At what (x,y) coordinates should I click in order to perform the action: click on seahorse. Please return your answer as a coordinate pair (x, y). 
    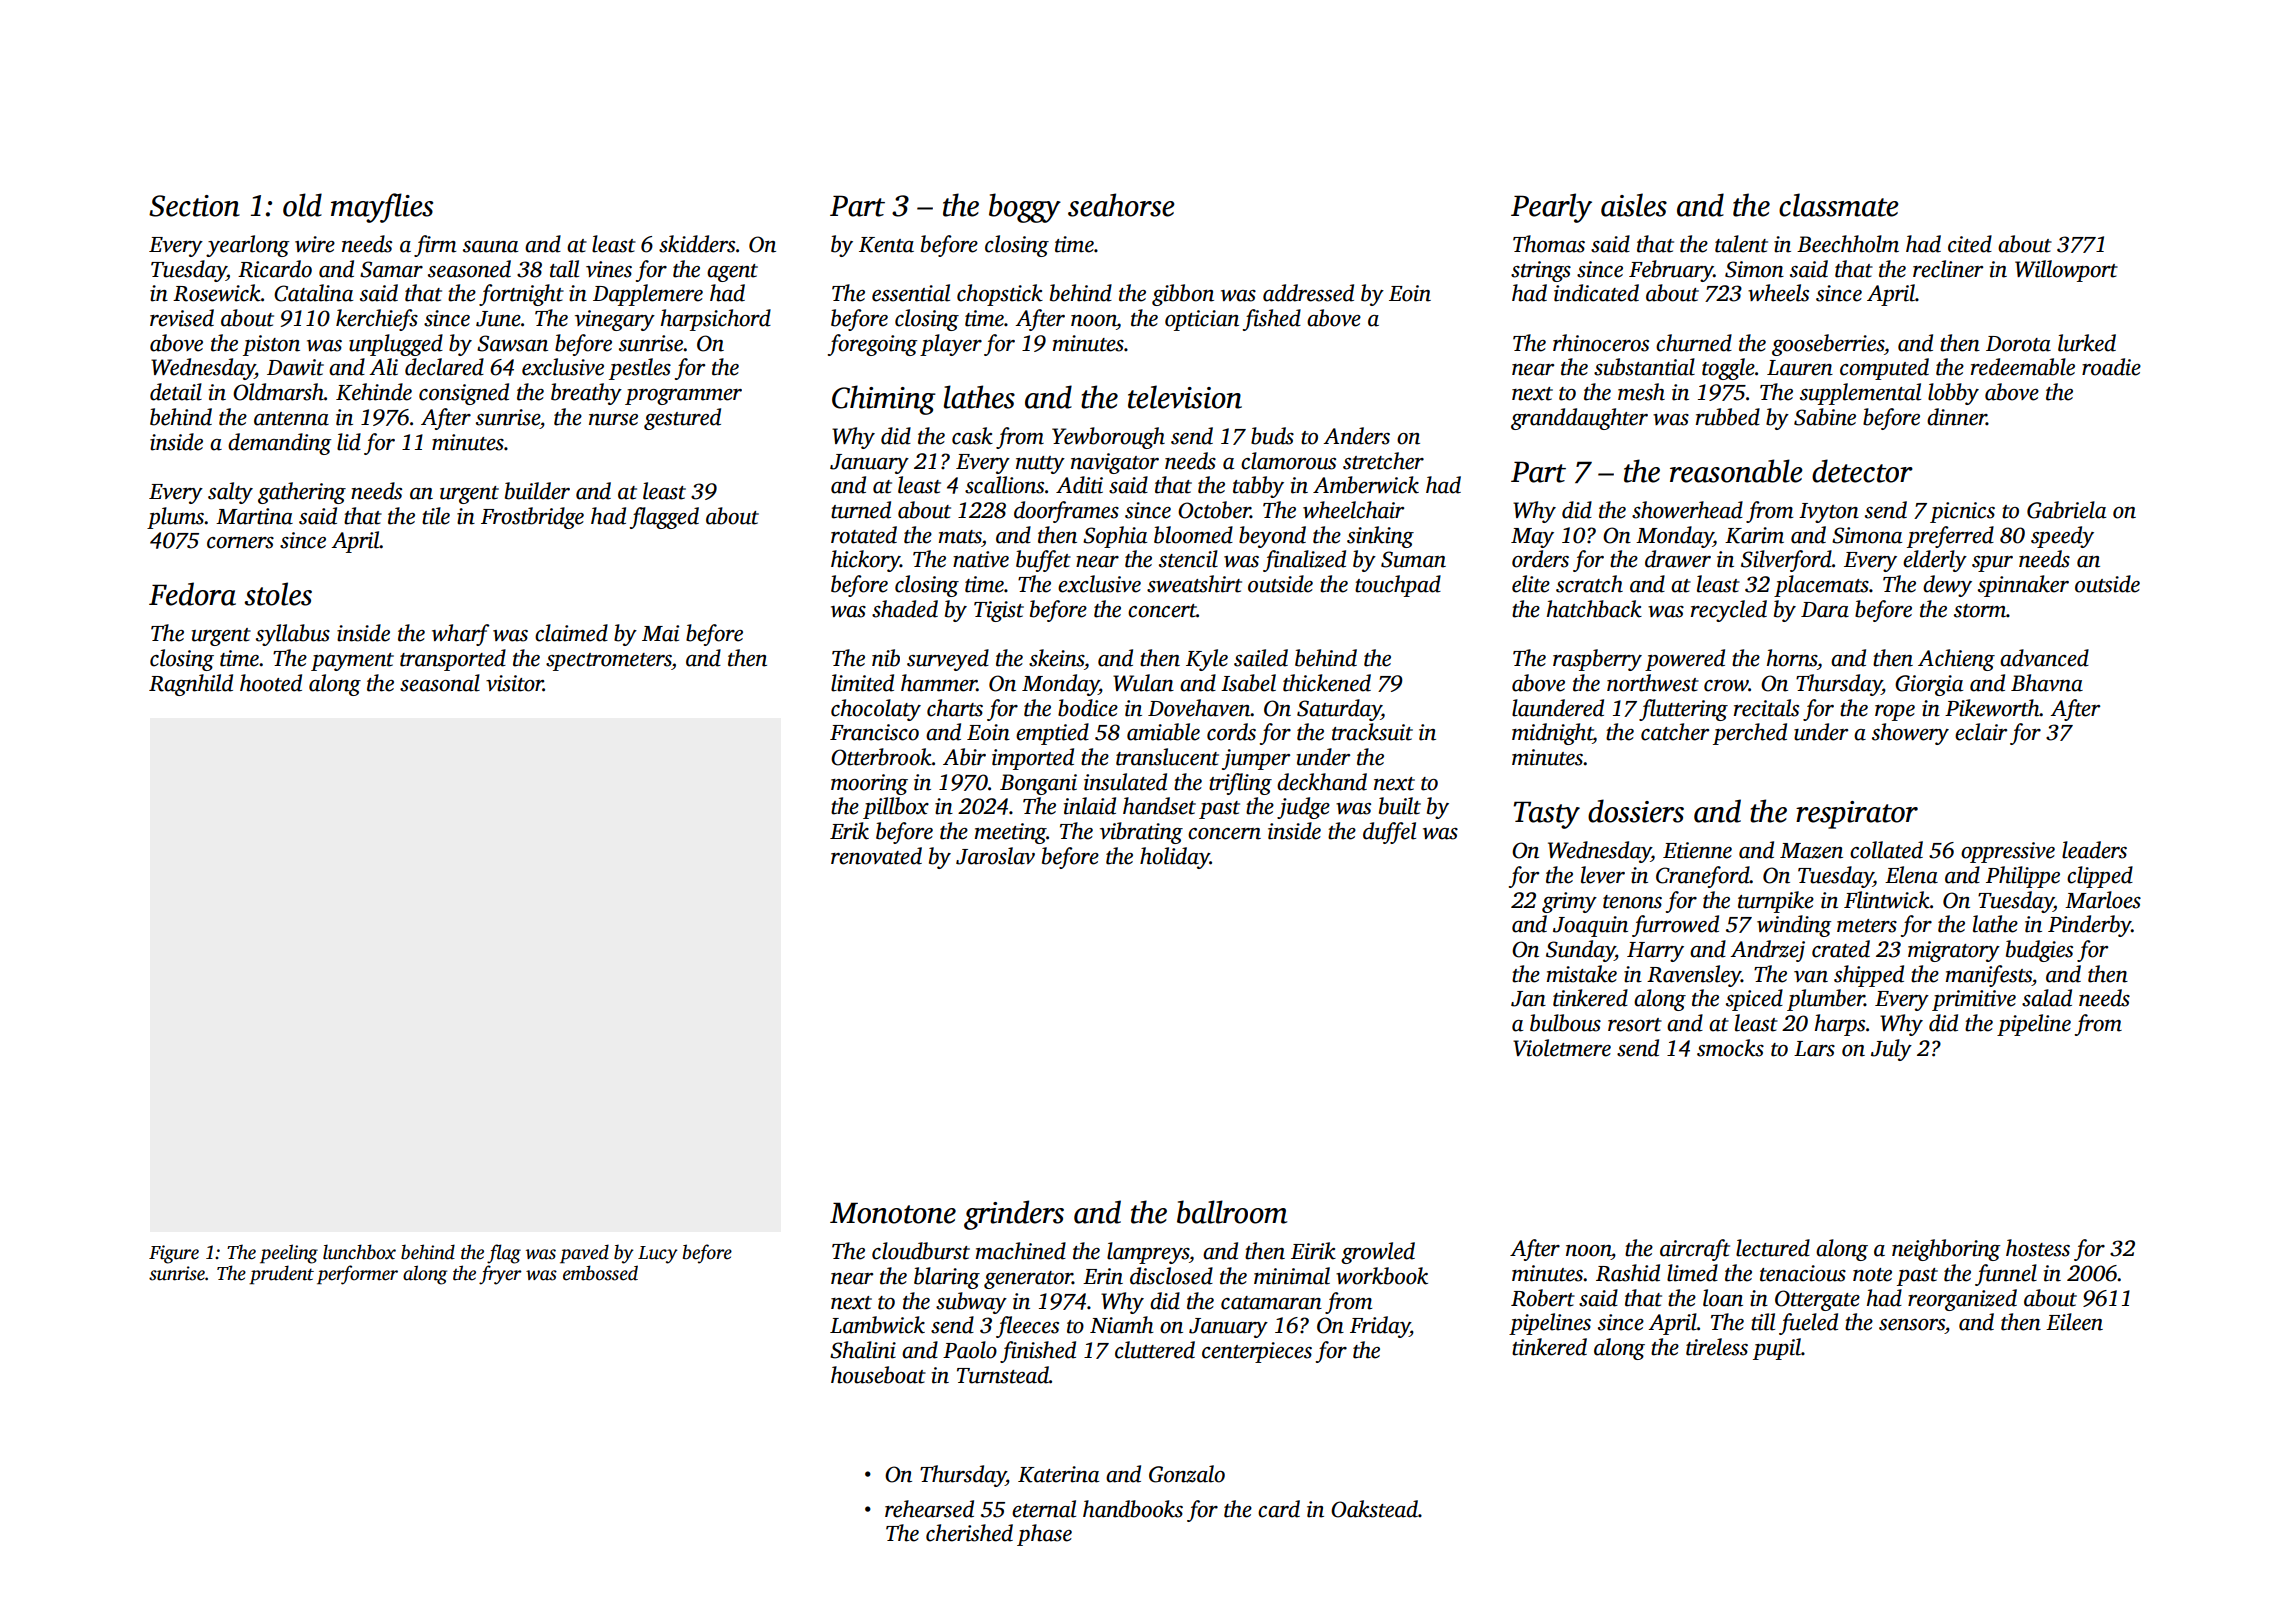
    Looking at the image, I should click on (1121, 205).
